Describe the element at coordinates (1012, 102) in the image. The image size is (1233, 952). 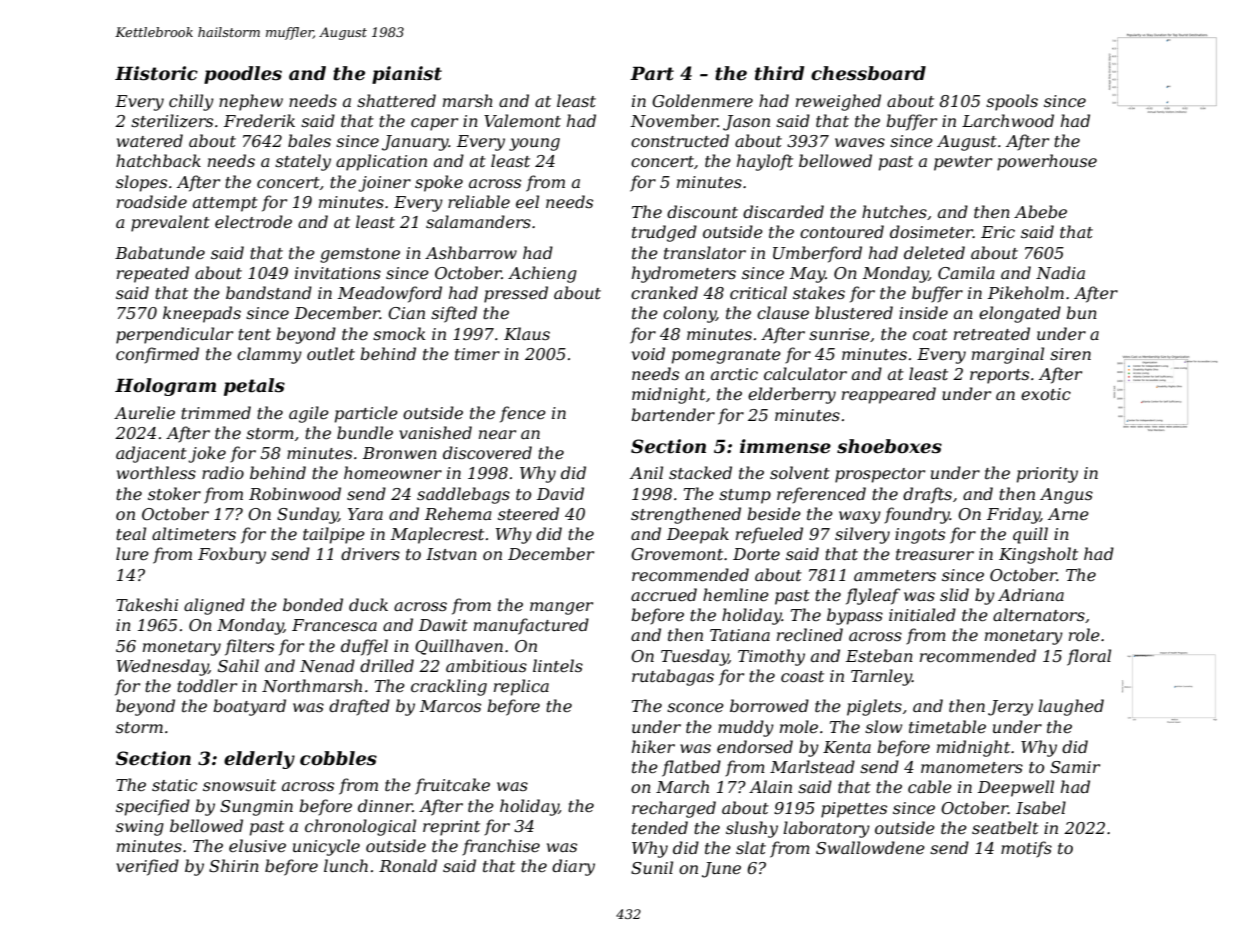
I see `spools` at that location.
